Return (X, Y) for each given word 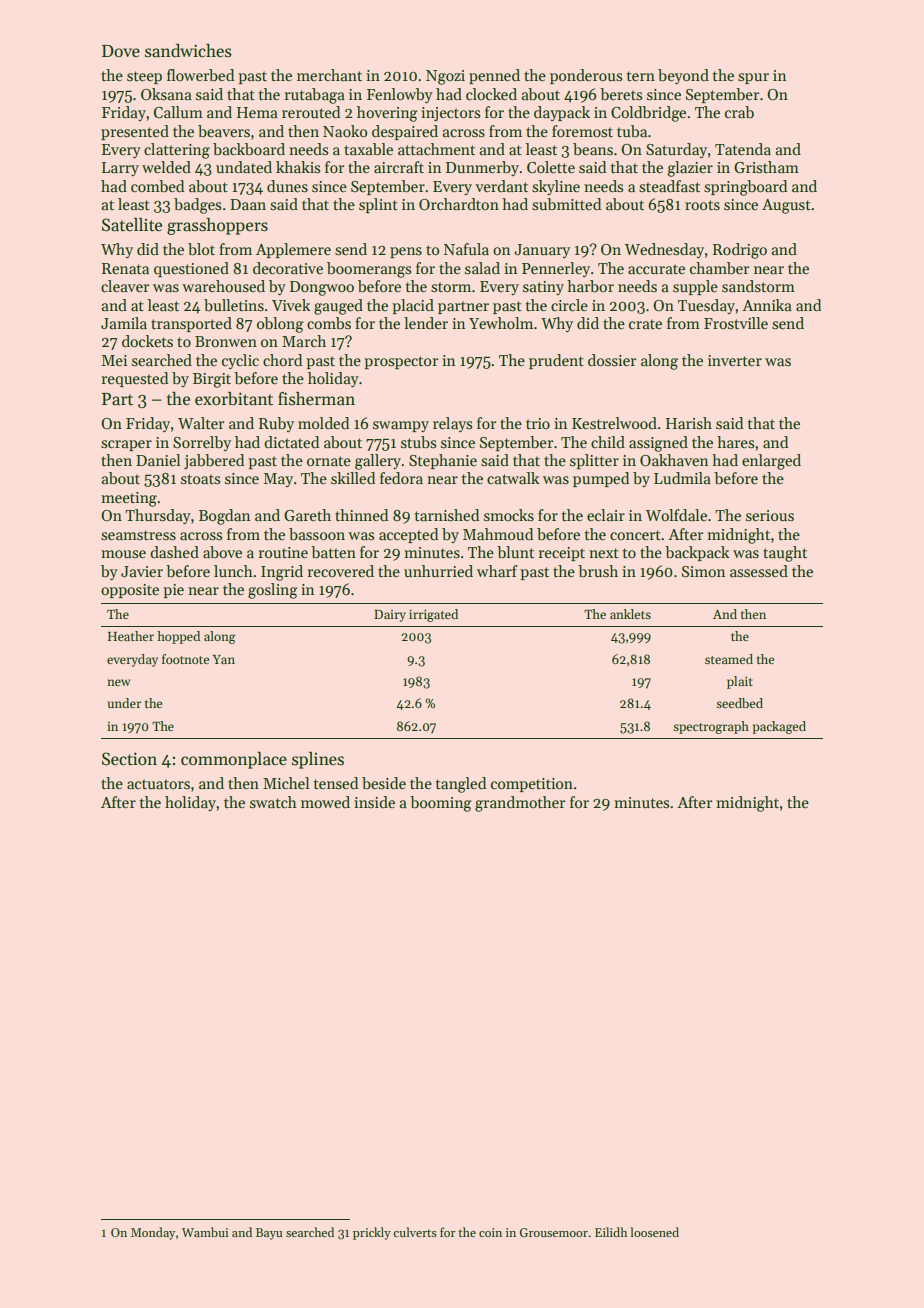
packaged (779, 727)
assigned (658, 444)
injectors (450, 114)
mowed (325, 802)
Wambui (205, 1232)
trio (538, 423)
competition (532, 785)
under (125, 703)
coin (490, 1232)
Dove (121, 51)
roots (702, 205)
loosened (654, 1232)
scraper (126, 445)
